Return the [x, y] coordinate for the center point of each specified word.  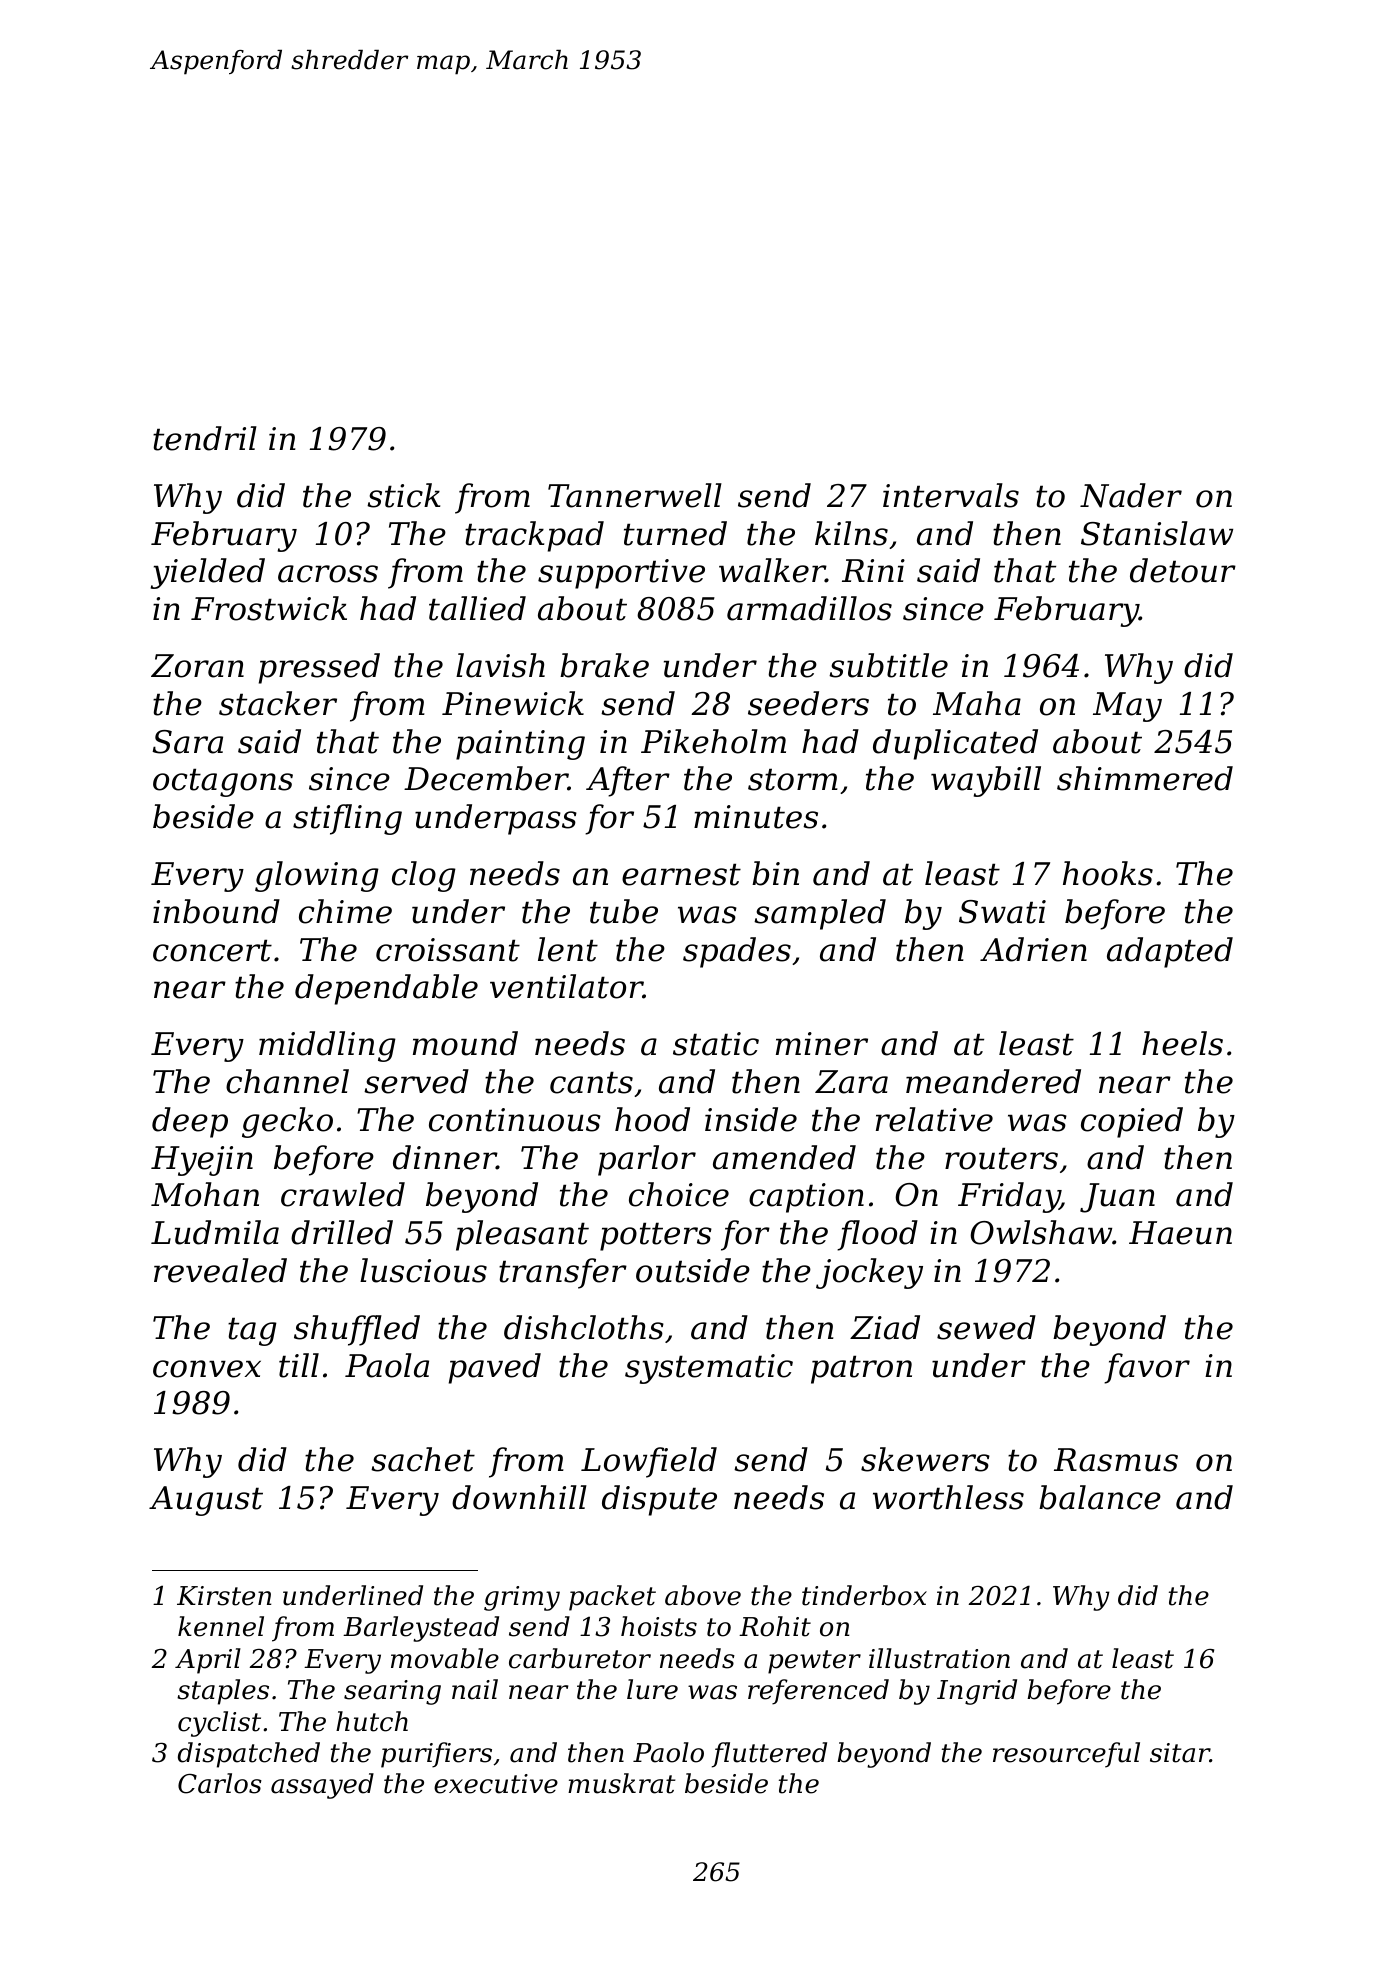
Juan [1117, 1198]
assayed [322, 1786]
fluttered [769, 1755]
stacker [278, 703]
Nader [1131, 495]
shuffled [357, 1330]
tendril [205, 438]
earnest [681, 874]
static [716, 1044]
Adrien [1033, 949]
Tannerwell [635, 495]
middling [327, 1046]
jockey [869, 1273]
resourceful [1066, 1755]
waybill [986, 781]
